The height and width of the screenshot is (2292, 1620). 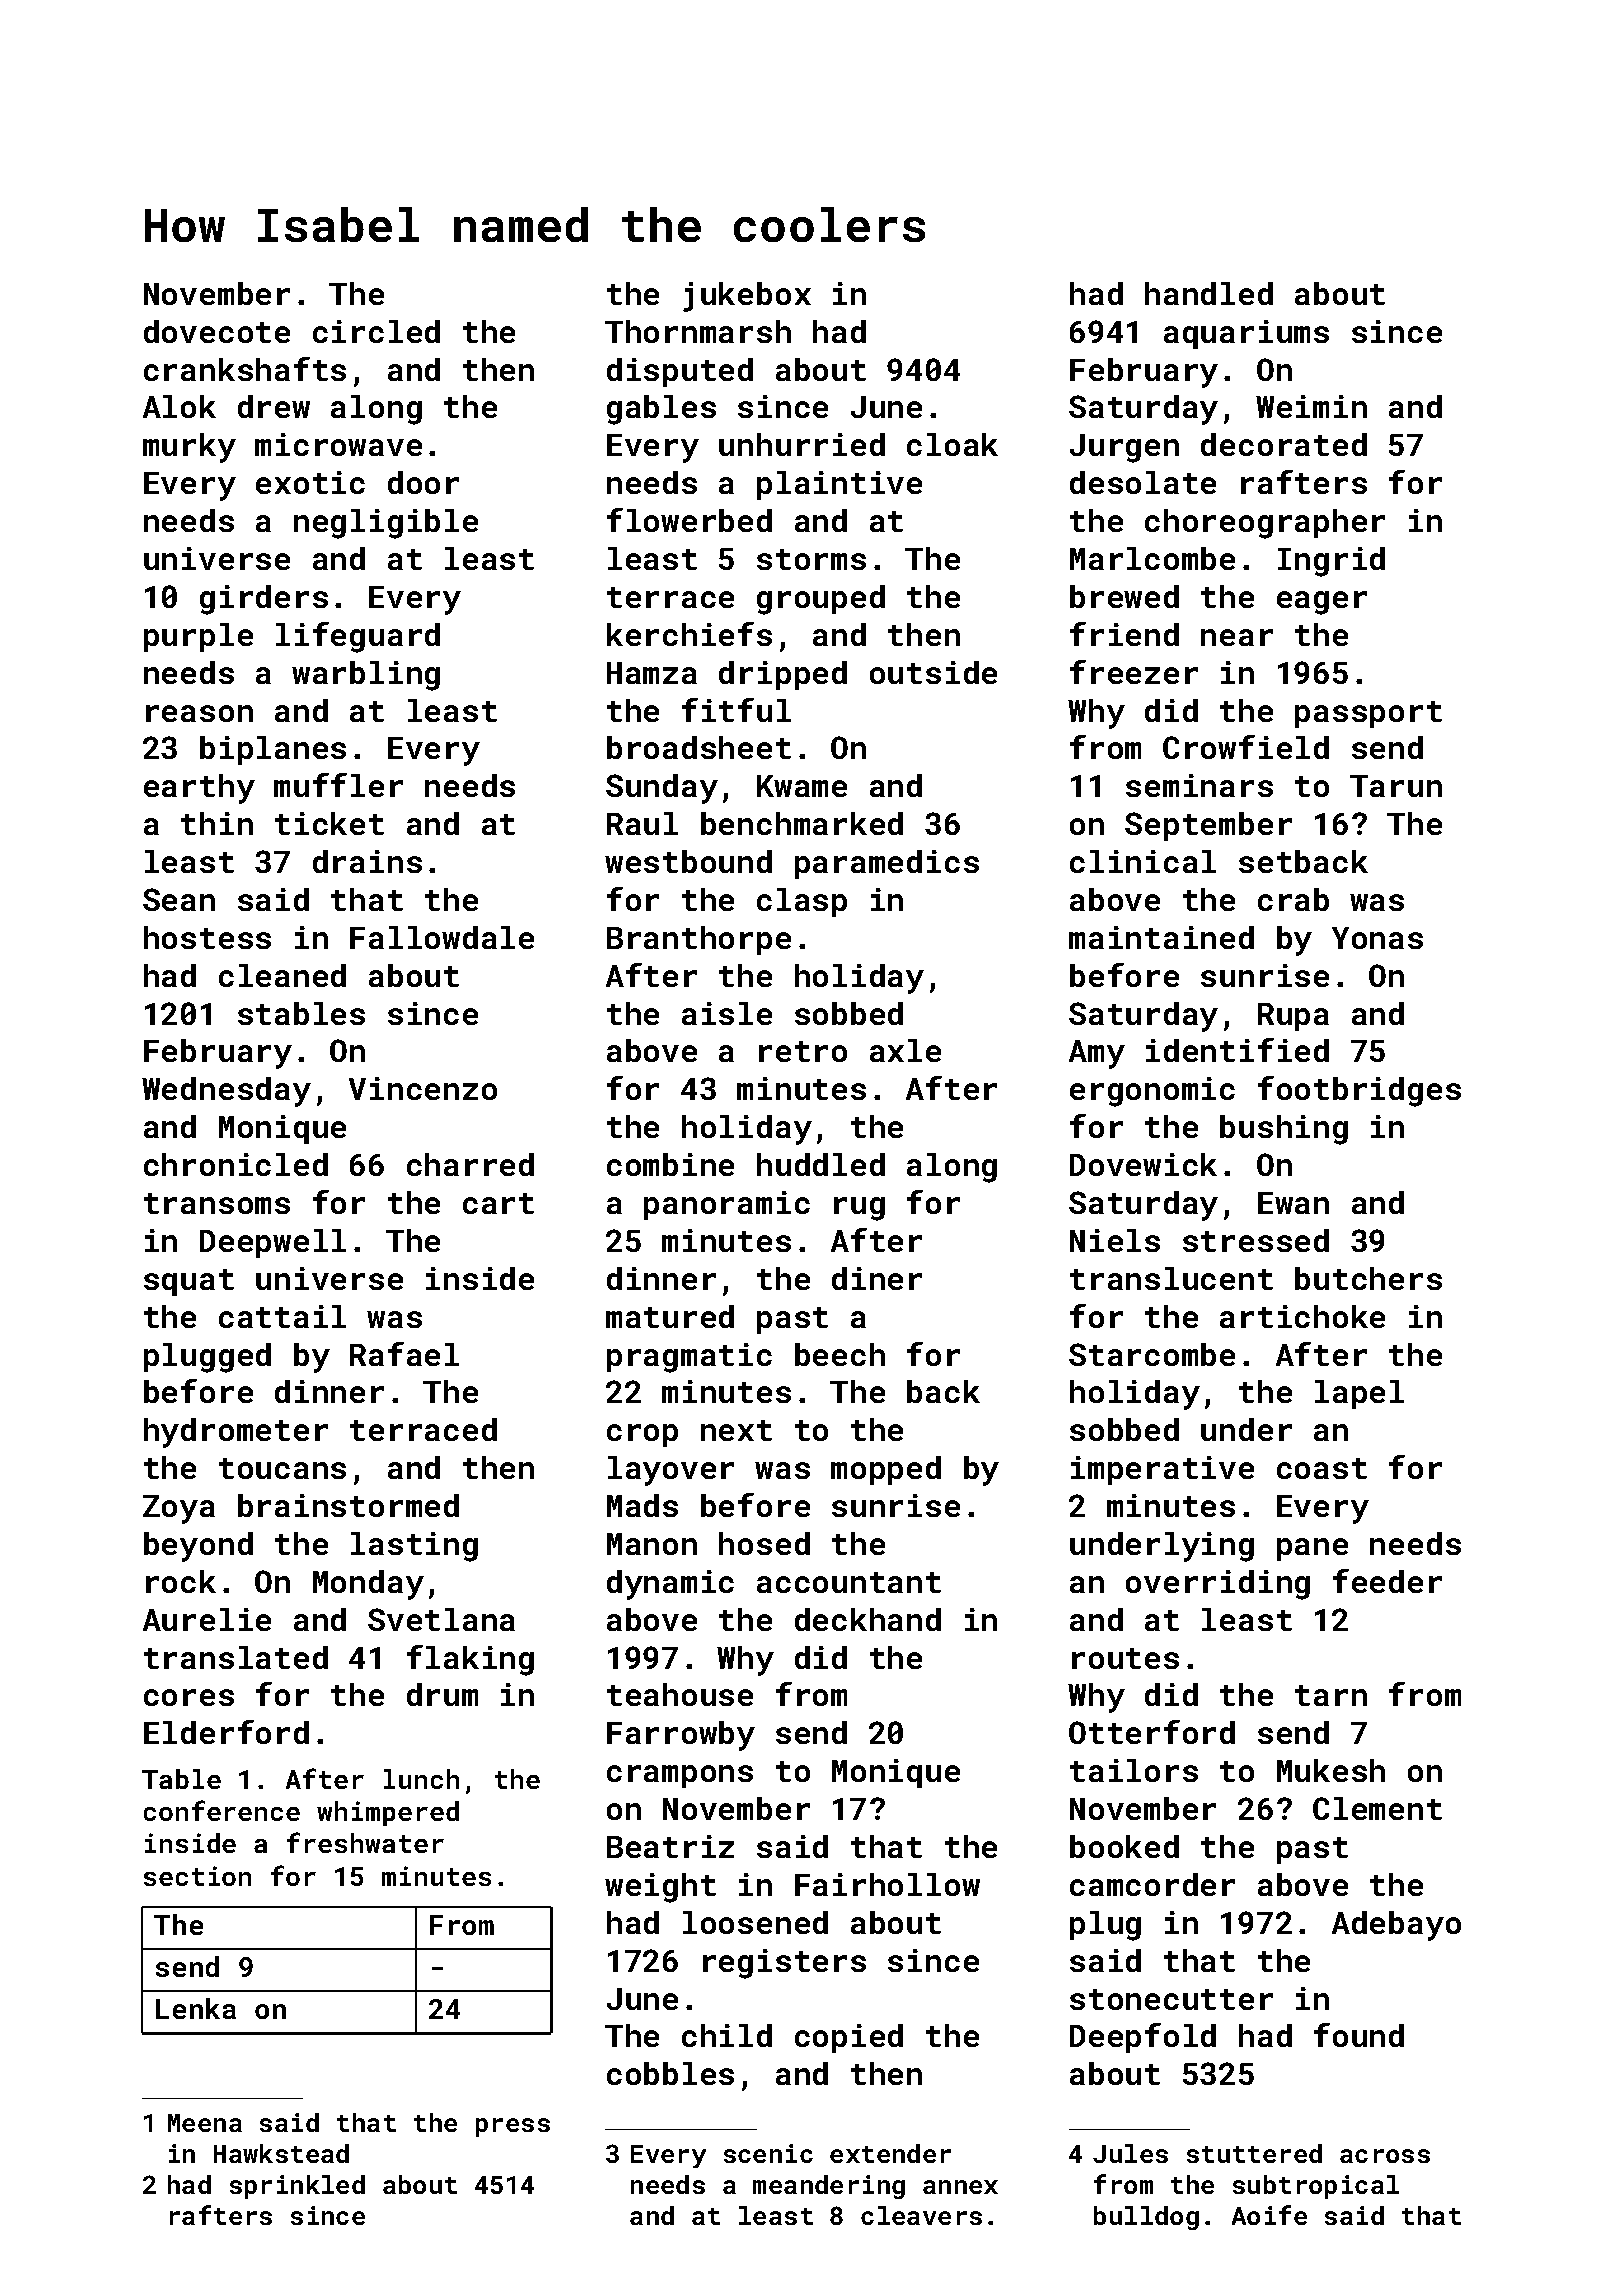 What do you see at coordinates (747, 297) in the screenshot?
I see `jukebox` at bounding box center [747, 297].
